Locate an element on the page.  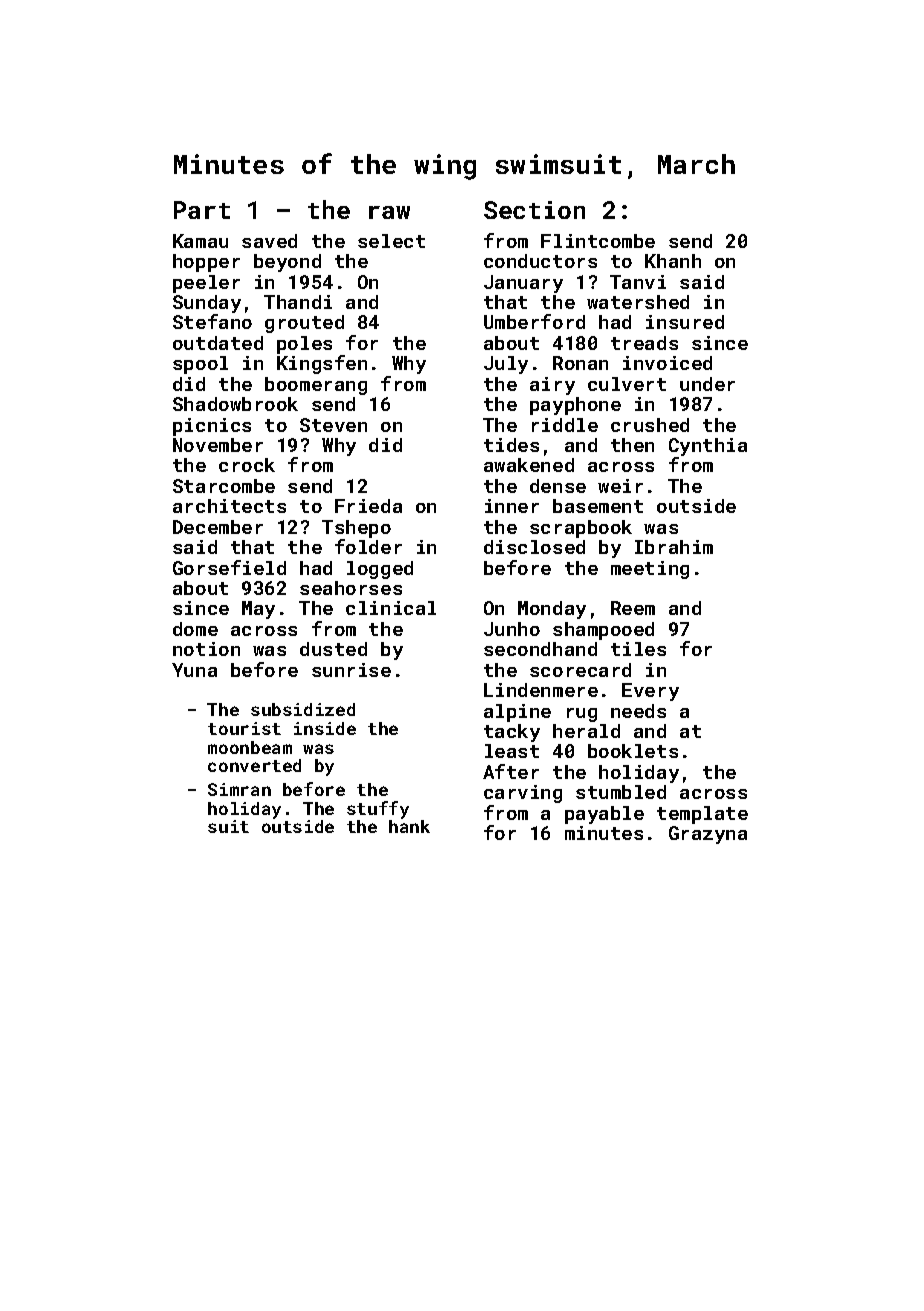
Part is located at coordinates (202, 210).
